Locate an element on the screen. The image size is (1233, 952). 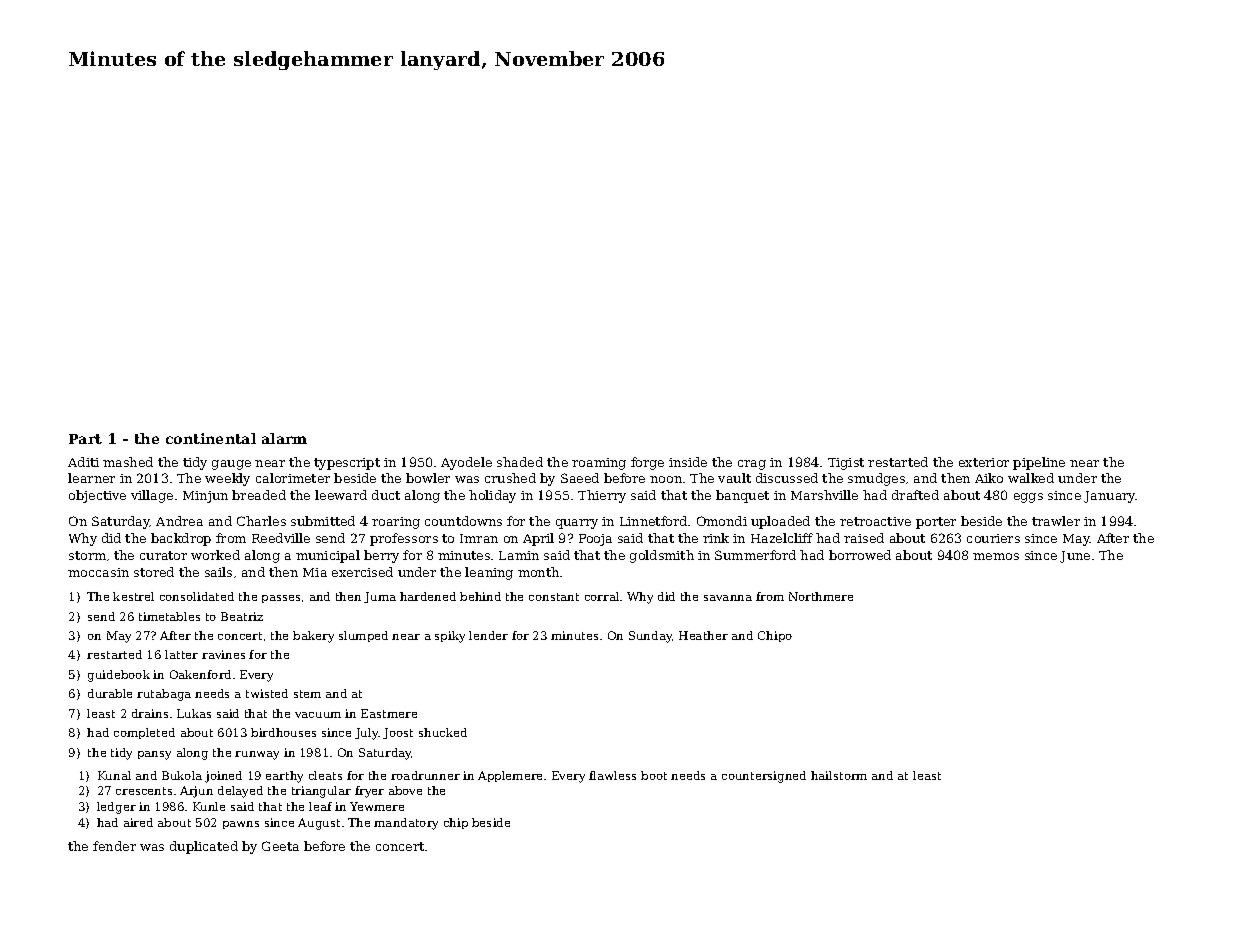
Part is located at coordinates (85, 439).
